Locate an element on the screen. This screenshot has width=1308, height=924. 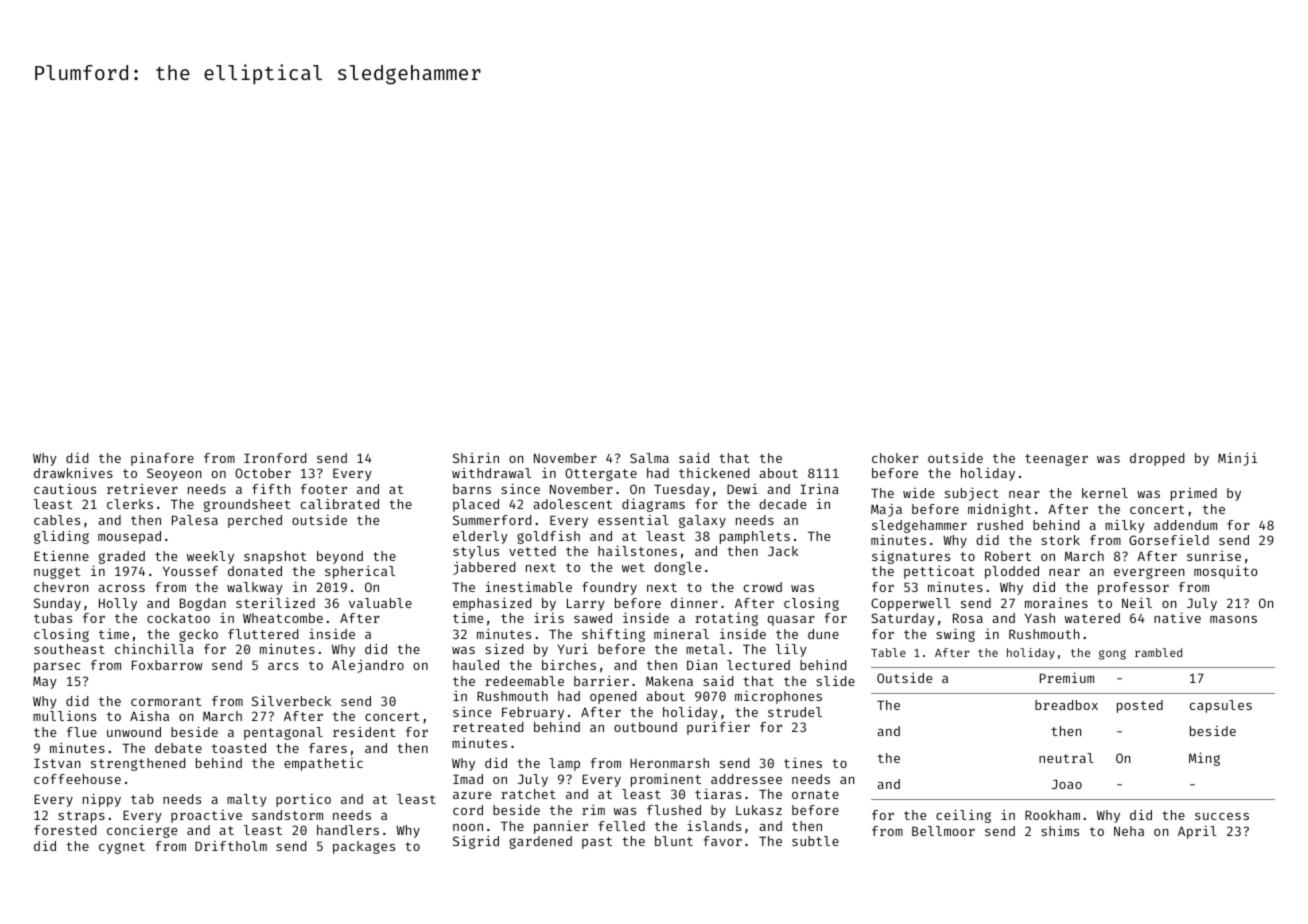
Ironford is located at coordinates (275, 458).
